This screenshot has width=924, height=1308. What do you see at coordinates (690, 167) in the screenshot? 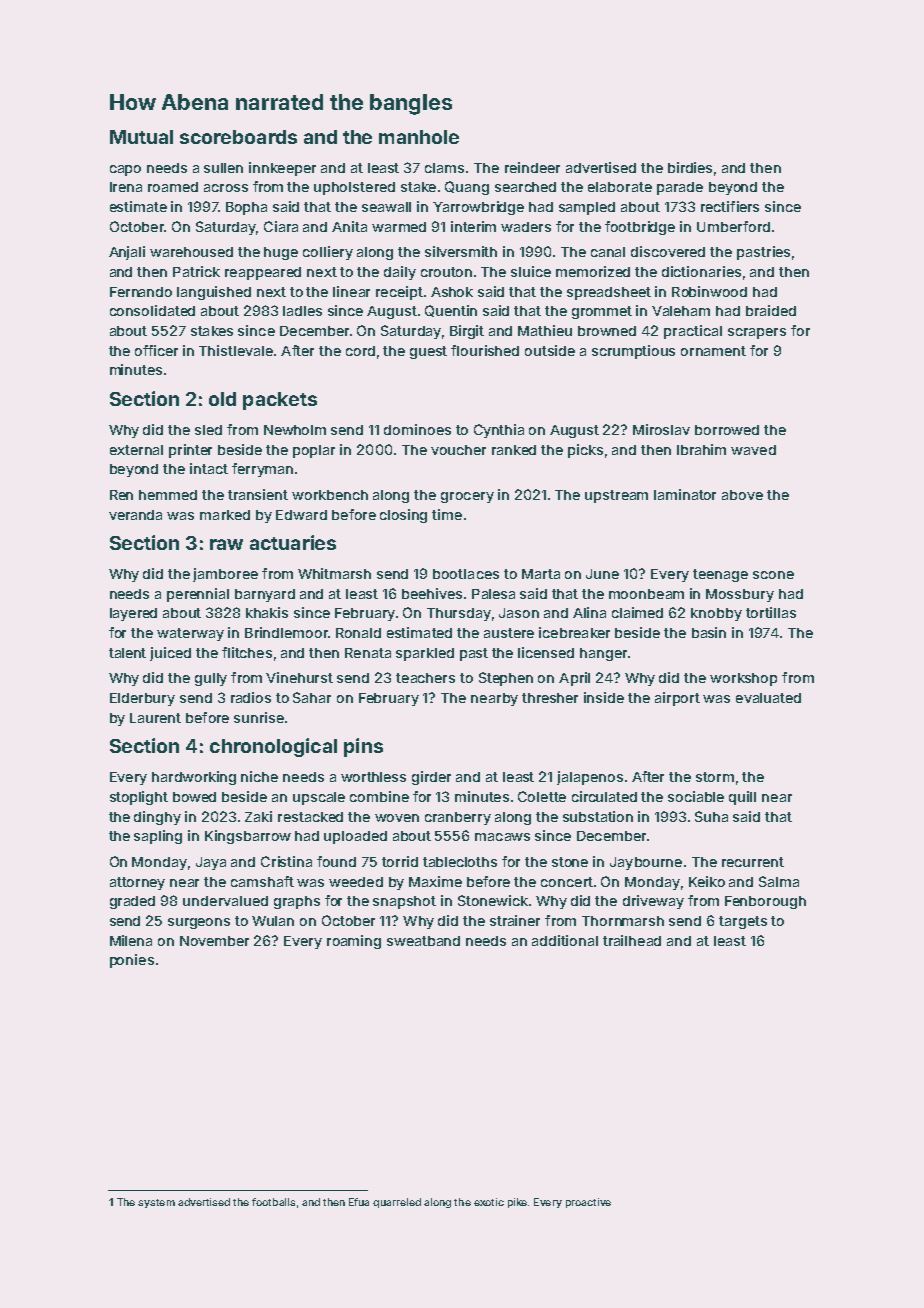
I see `birdies` at bounding box center [690, 167].
